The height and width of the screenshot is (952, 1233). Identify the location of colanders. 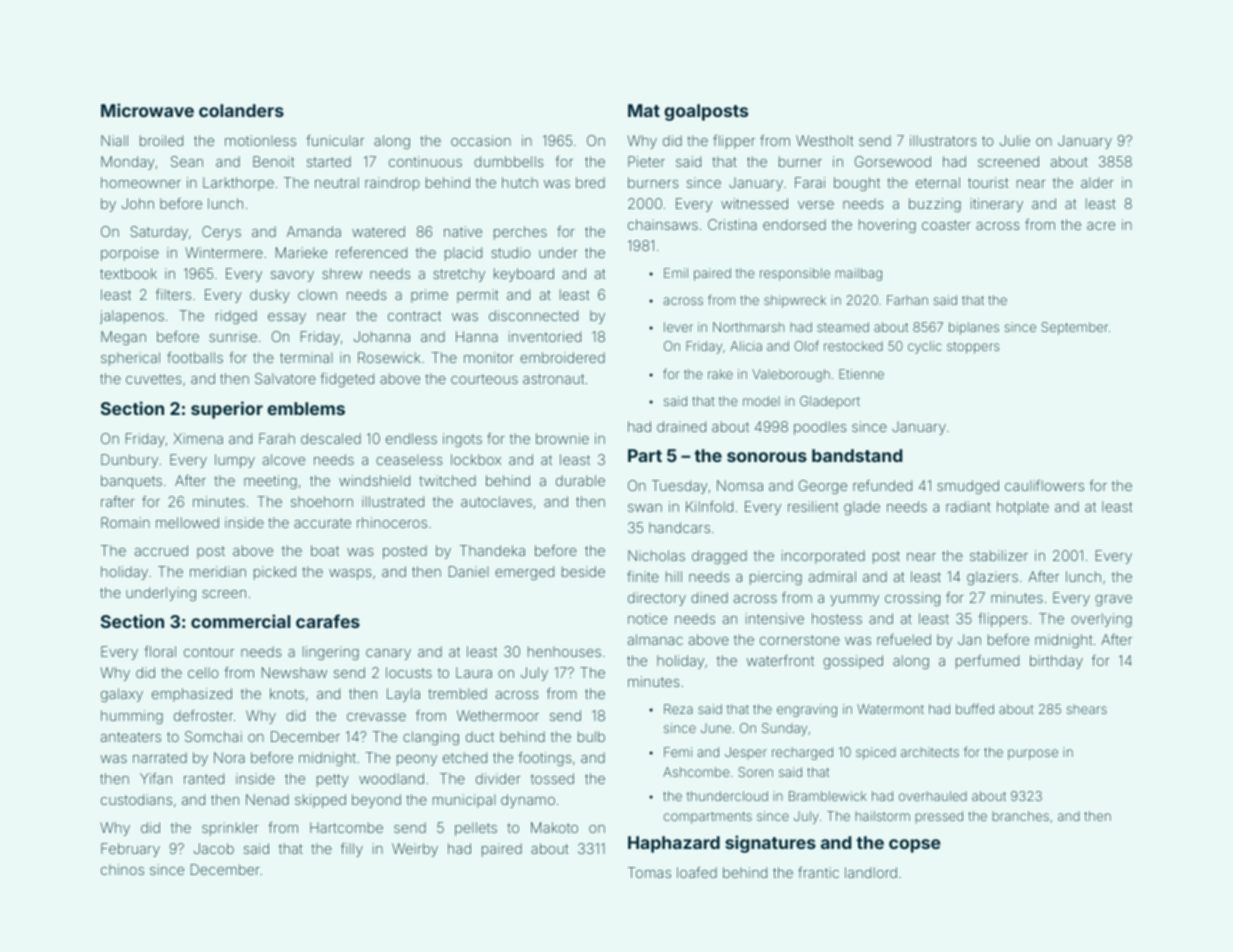
(241, 110).
